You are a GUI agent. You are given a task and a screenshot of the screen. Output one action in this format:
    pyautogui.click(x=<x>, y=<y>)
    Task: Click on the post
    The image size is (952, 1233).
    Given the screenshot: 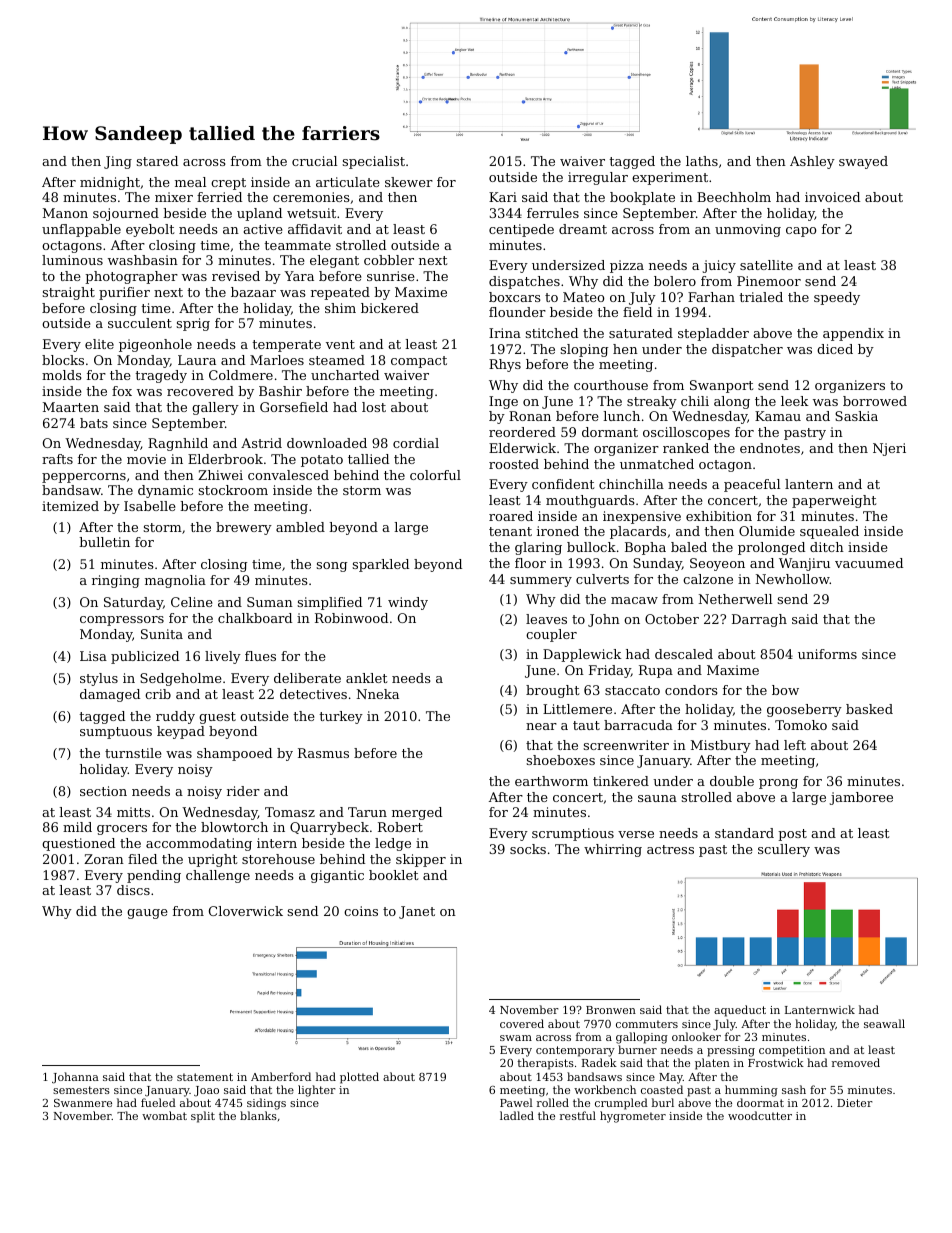 What is the action you would take?
    pyautogui.click(x=792, y=835)
